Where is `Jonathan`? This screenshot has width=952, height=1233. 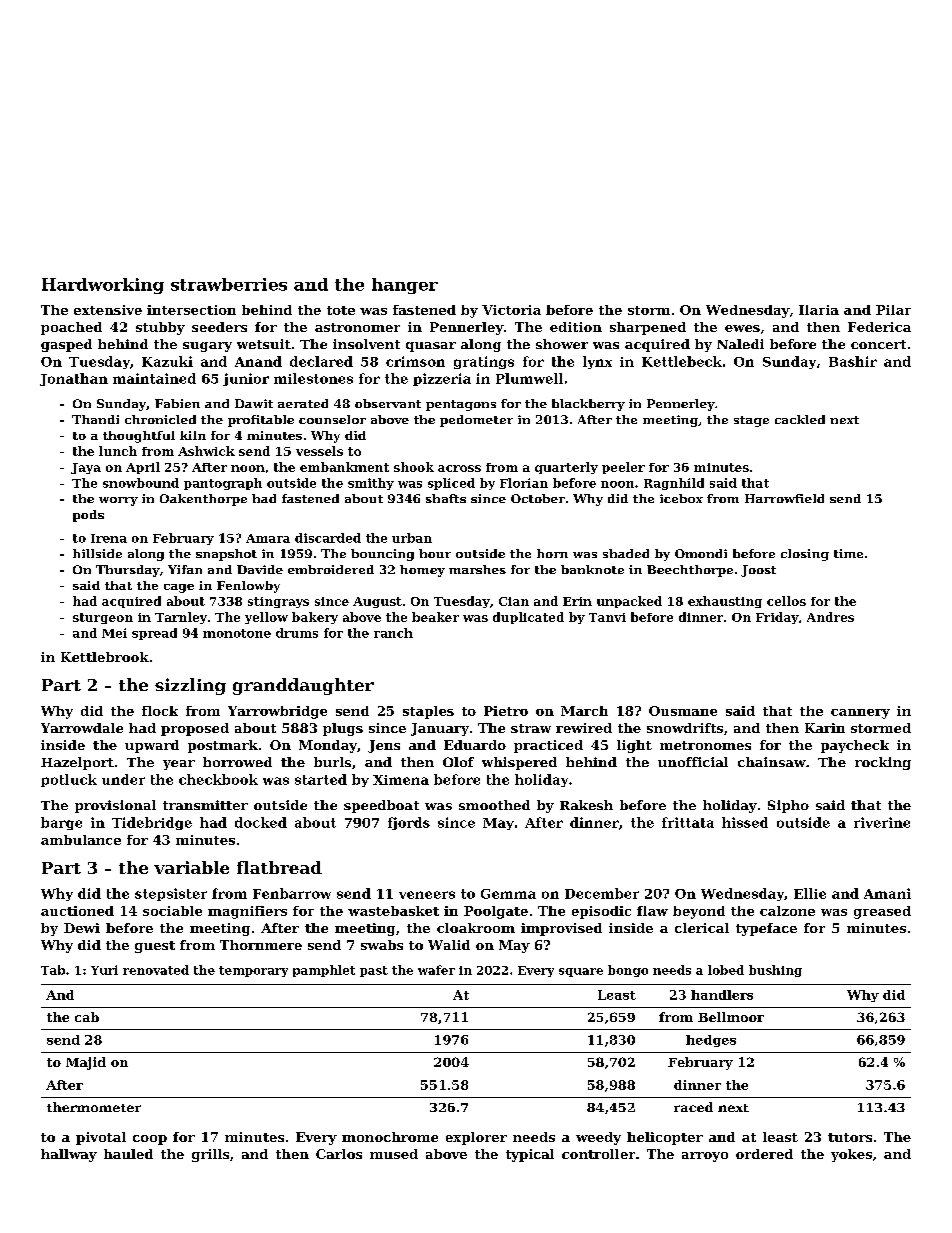 Jonathan is located at coordinates (74, 379).
